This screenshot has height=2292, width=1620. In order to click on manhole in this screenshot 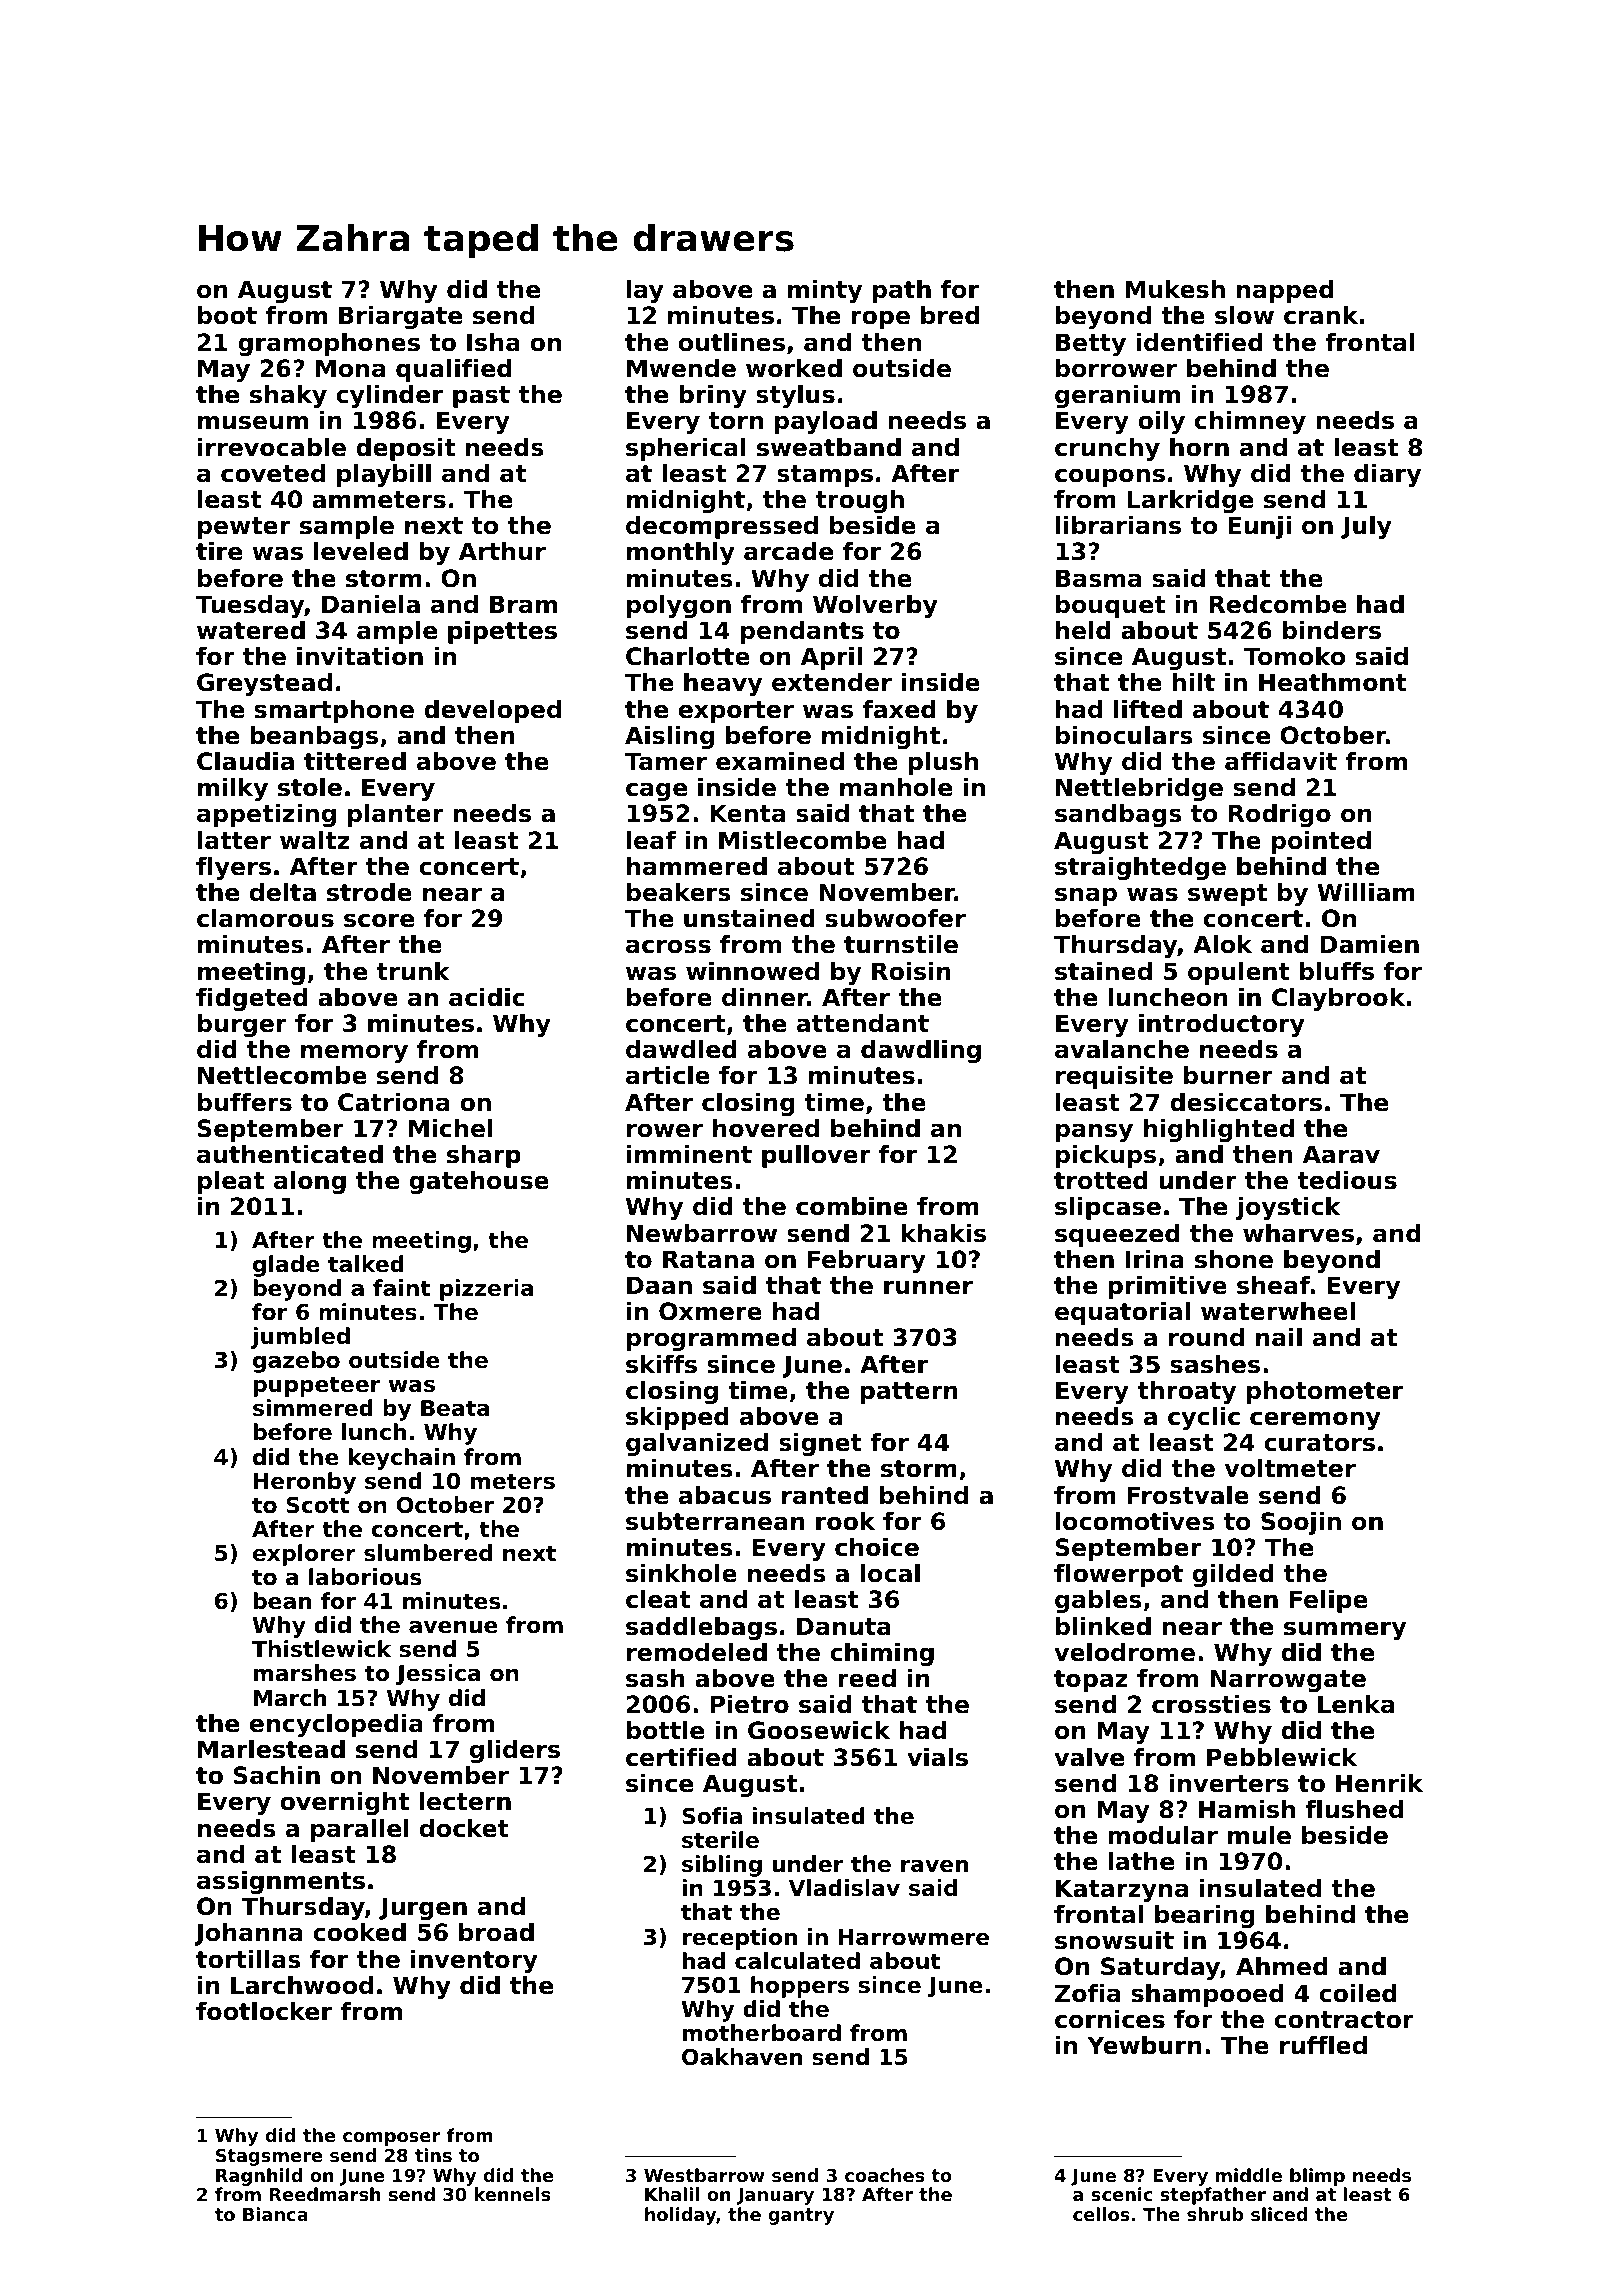, I will do `click(896, 787)`.
